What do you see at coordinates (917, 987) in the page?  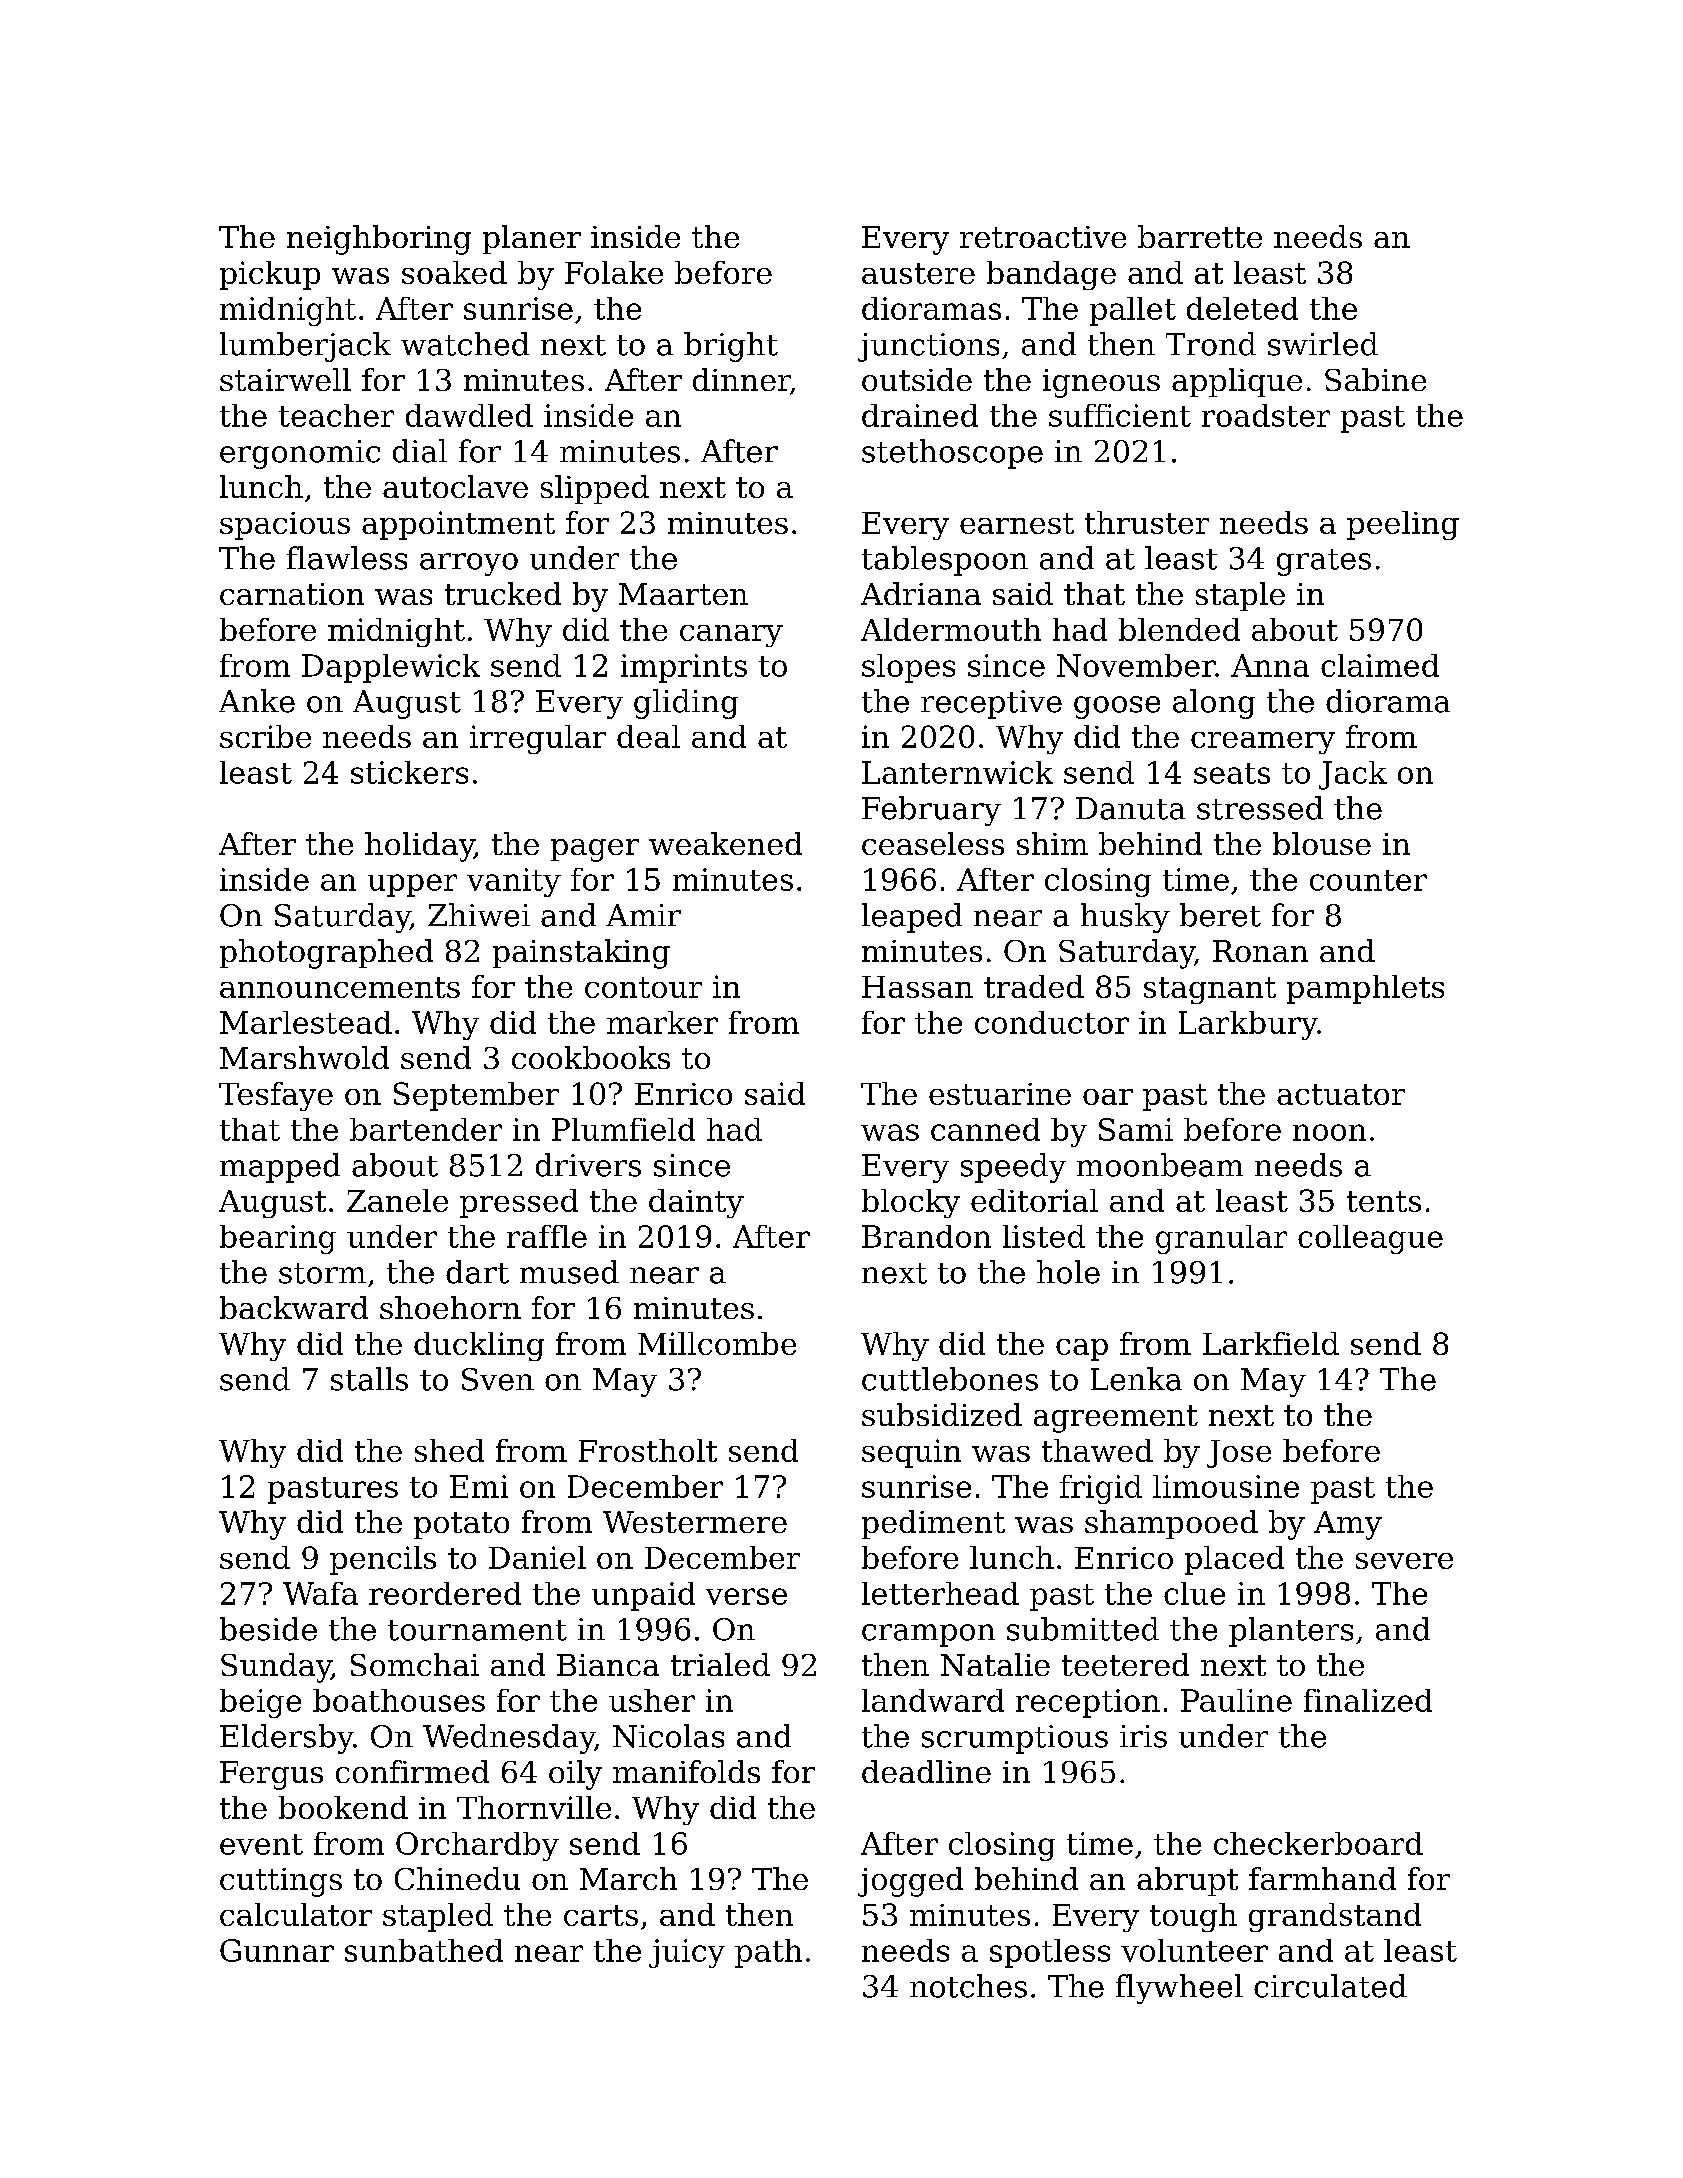 I see `Hassan` at bounding box center [917, 987].
